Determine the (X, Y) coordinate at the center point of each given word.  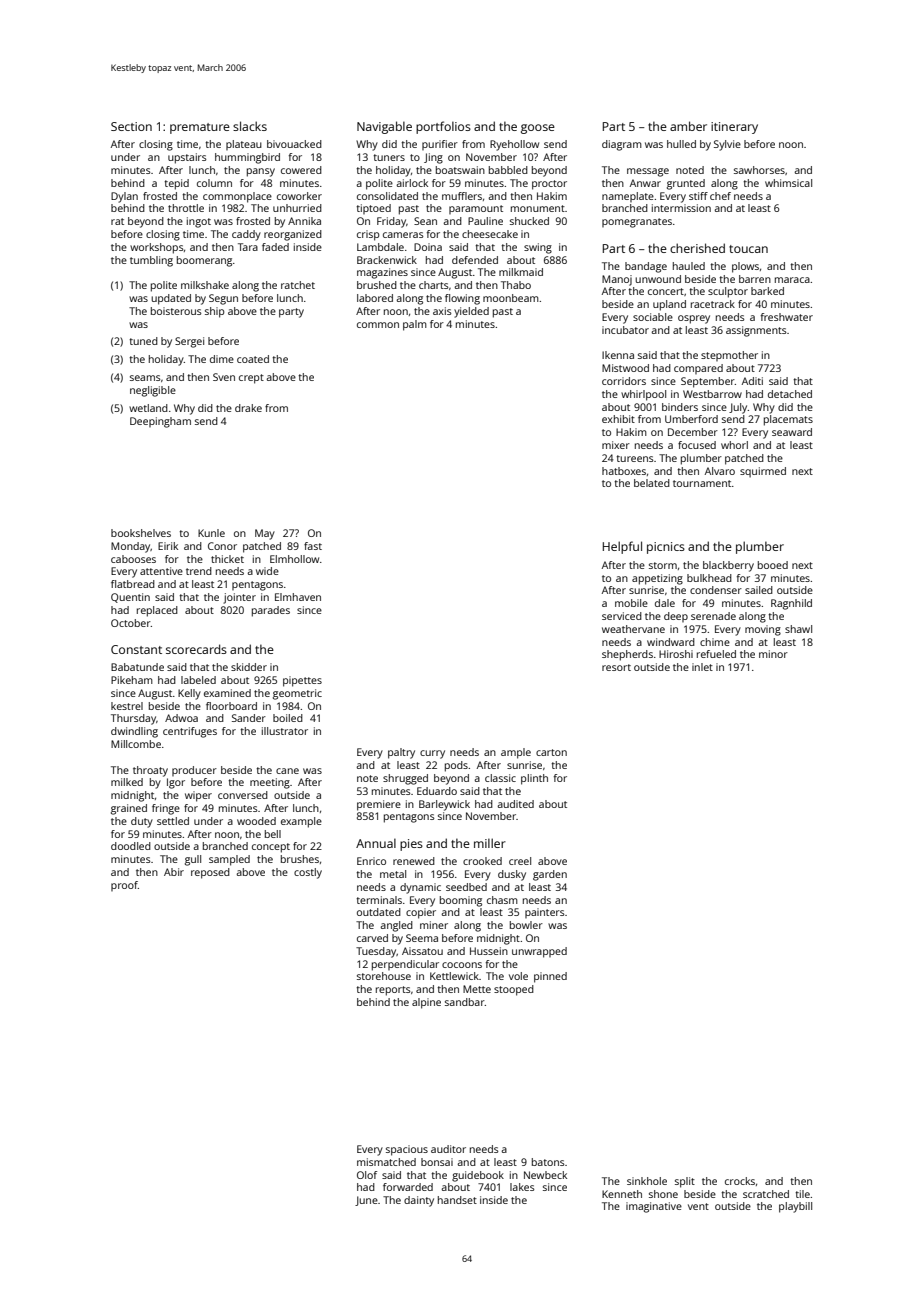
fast (313, 546)
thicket (227, 559)
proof (124, 886)
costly (308, 873)
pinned (550, 977)
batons (548, 1162)
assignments (756, 331)
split (685, 1182)
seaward (792, 432)
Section (131, 126)
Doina (428, 247)
